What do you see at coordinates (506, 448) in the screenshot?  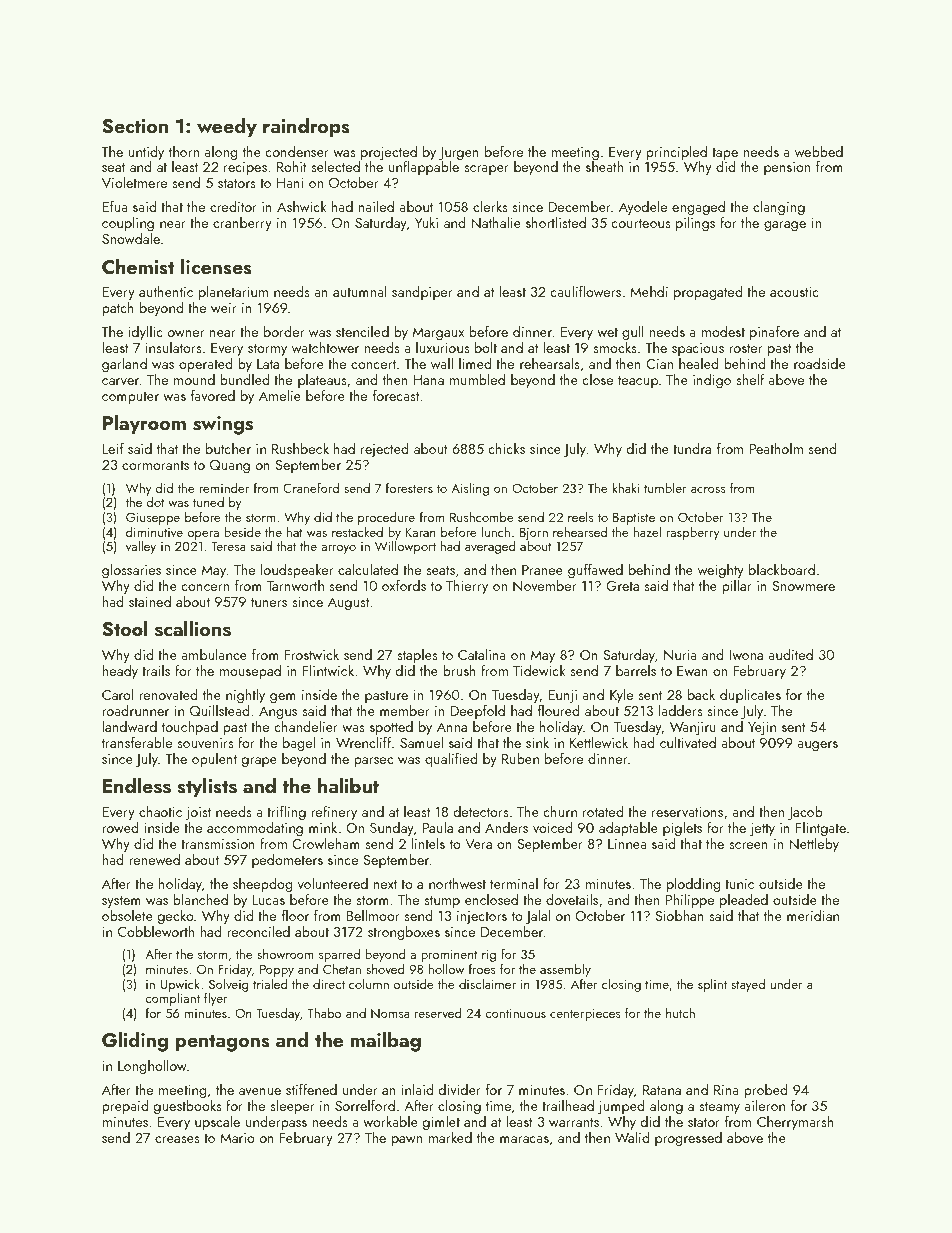 I see `chicks` at bounding box center [506, 448].
